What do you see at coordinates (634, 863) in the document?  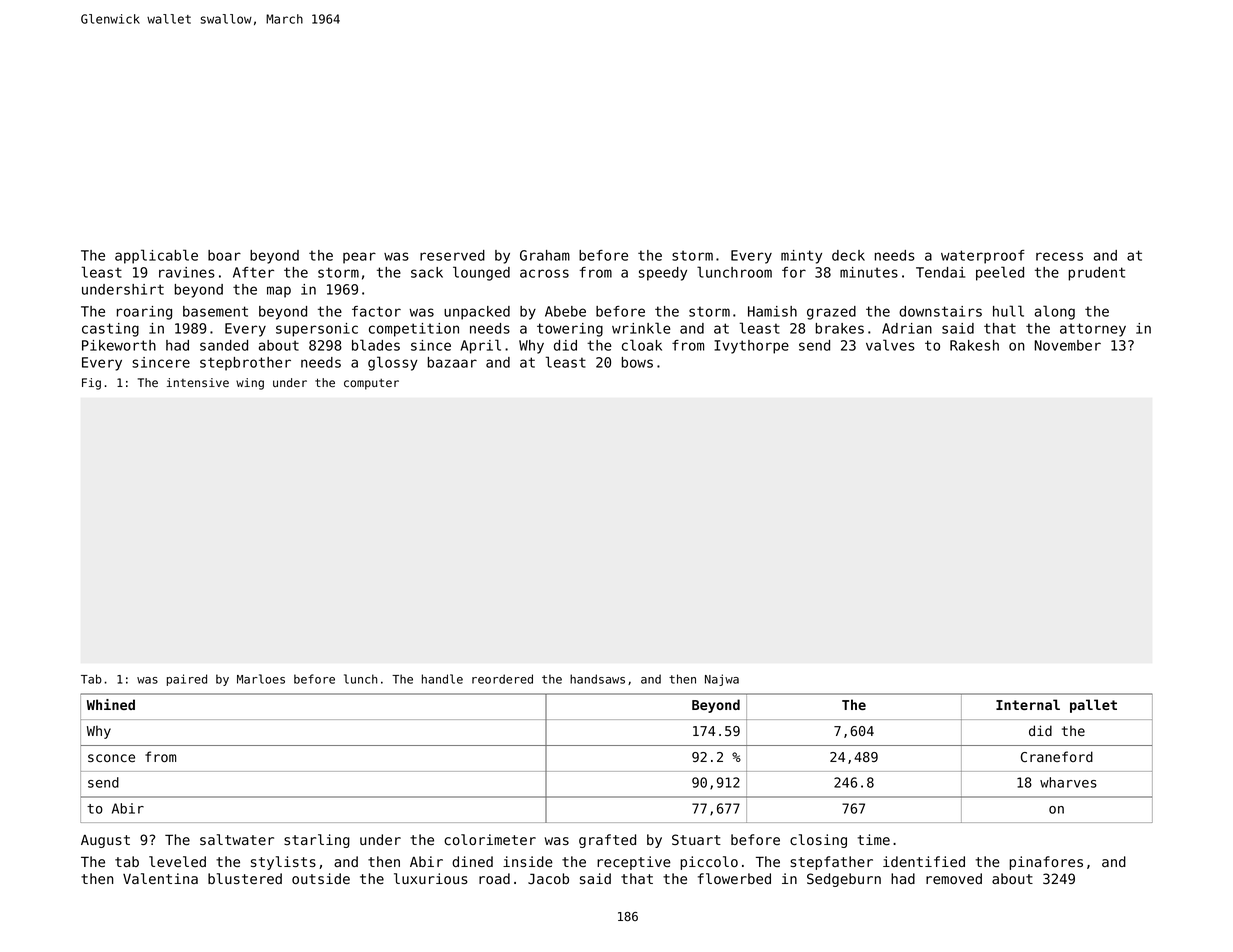 I see `receptive` at bounding box center [634, 863].
